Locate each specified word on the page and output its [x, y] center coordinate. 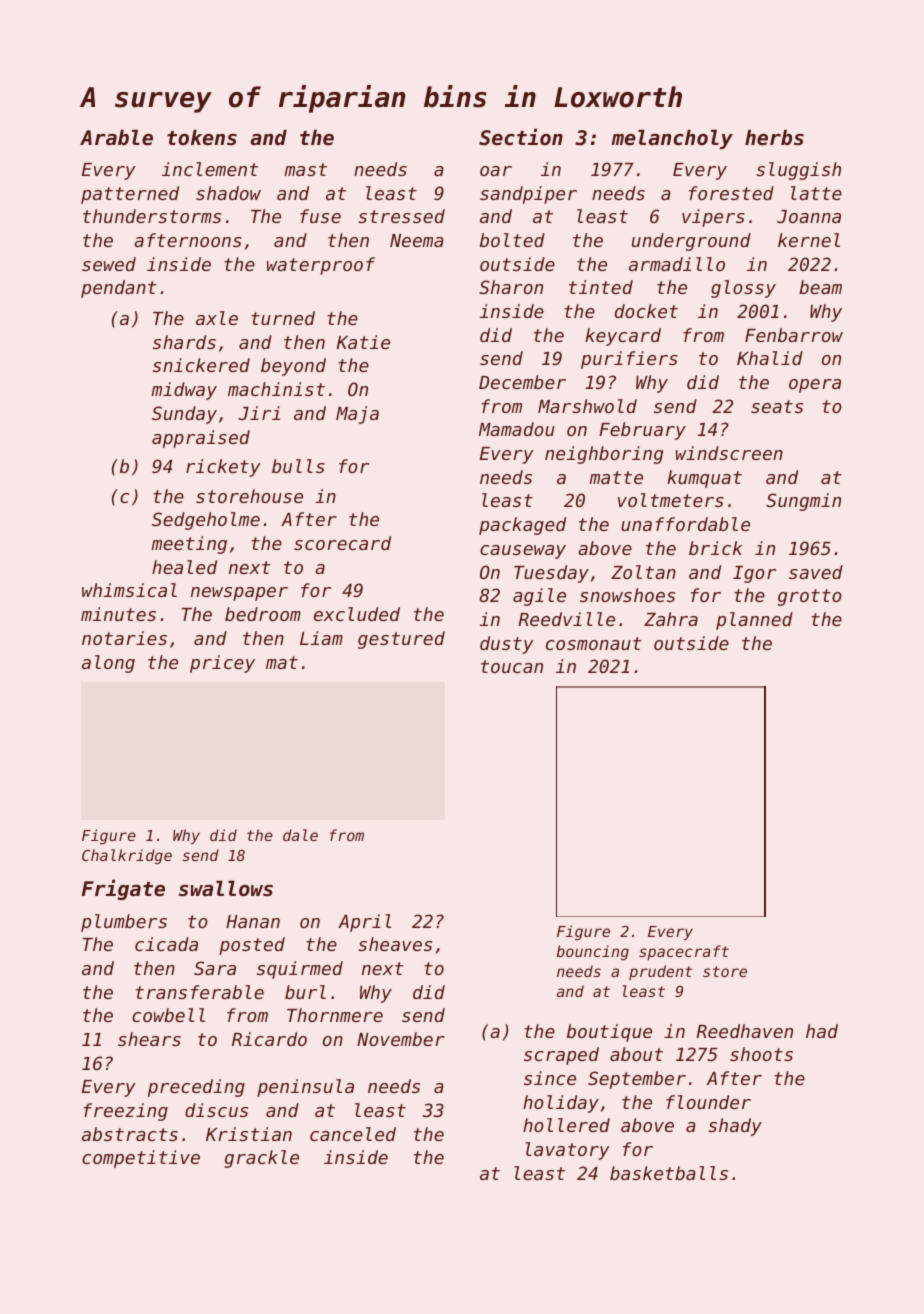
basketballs [669, 1173]
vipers [713, 218]
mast [305, 169]
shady [735, 1127]
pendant [119, 289]
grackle [261, 1159]
